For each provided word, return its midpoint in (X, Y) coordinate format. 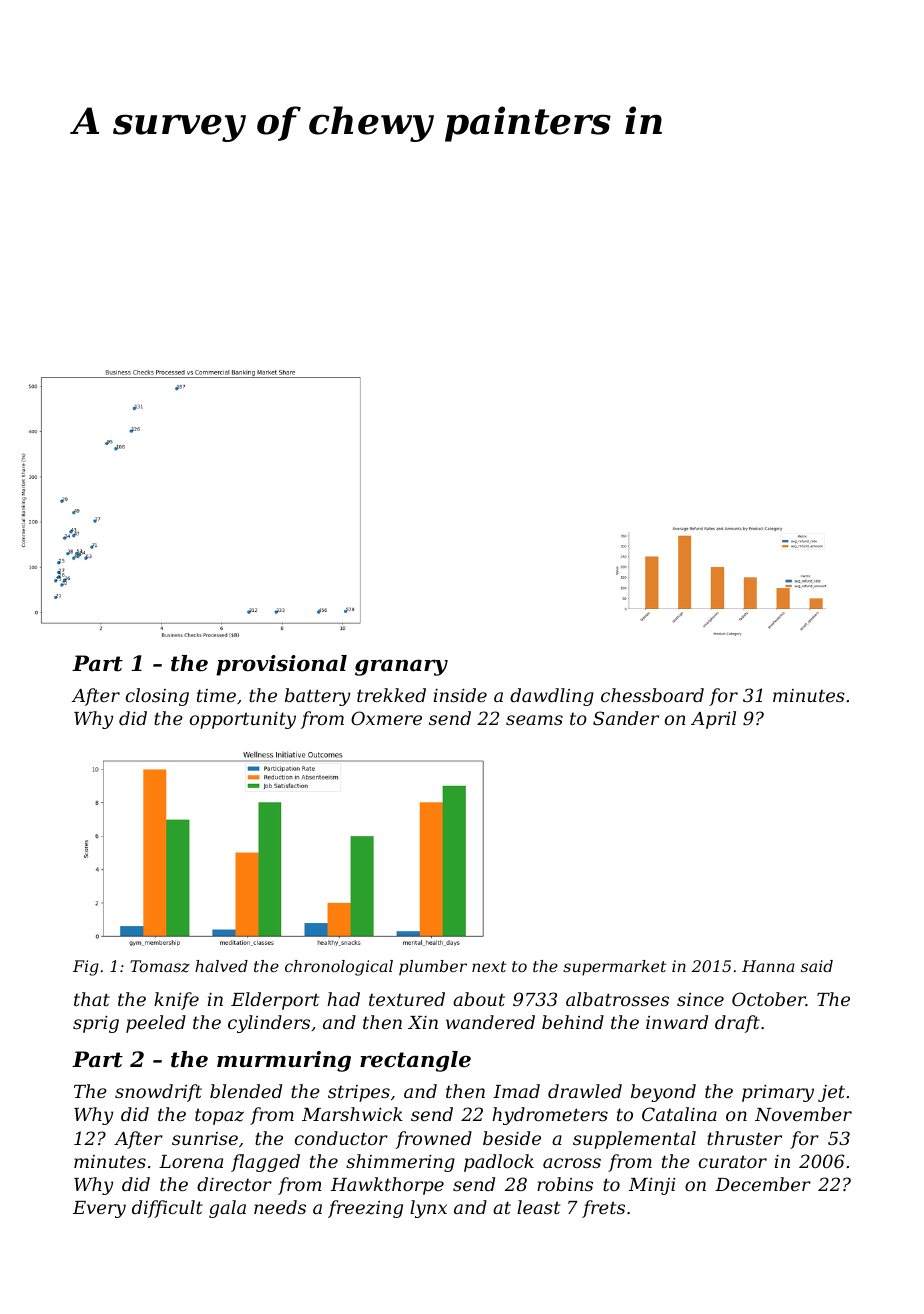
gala (227, 1209)
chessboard (652, 695)
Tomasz (160, 966)
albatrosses (617, 999)
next (489, 966)
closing (157, 697)
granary (401, 667)
